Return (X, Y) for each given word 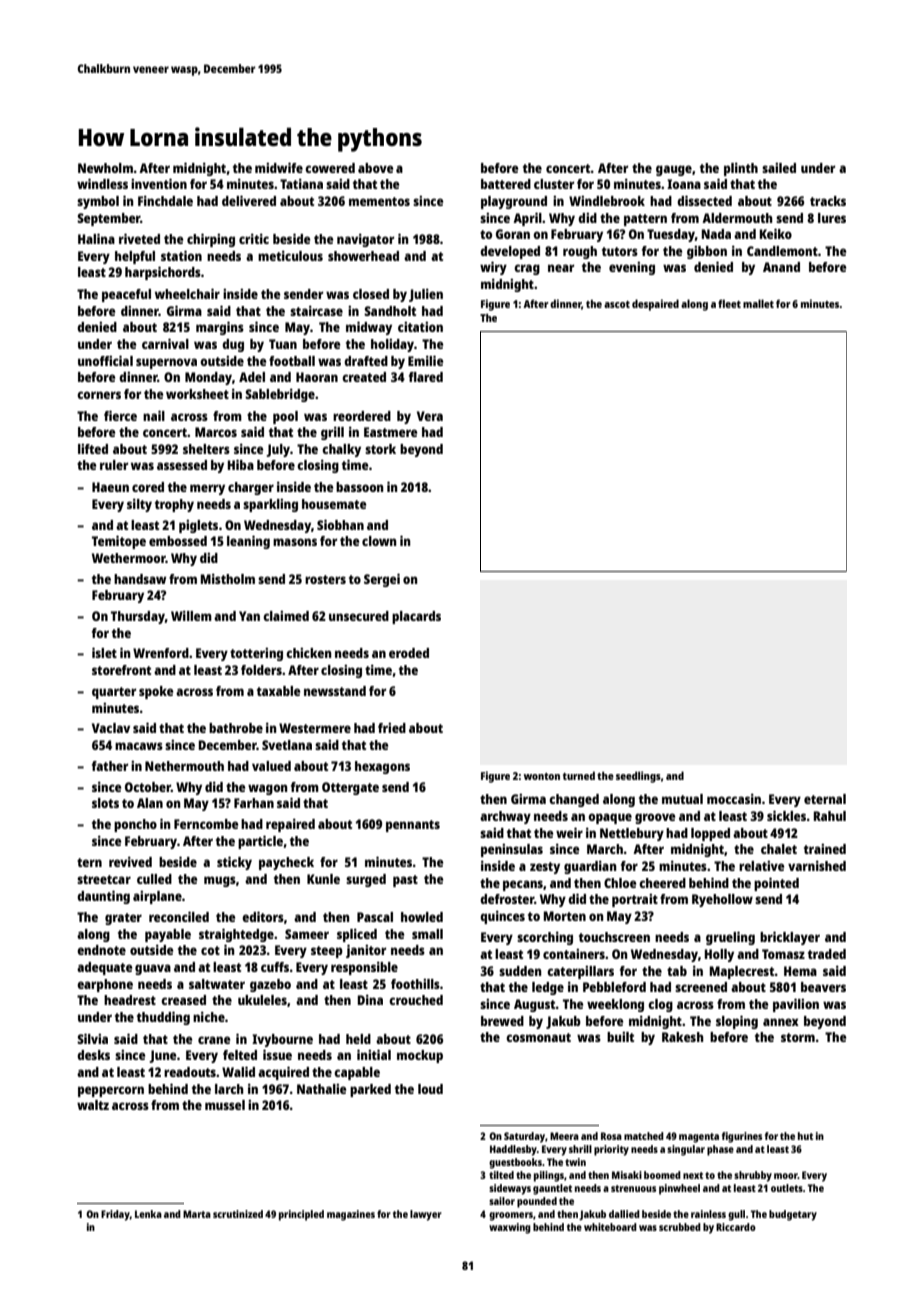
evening (632, 268)
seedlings (638, 777)
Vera (430, 416)
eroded (409, 653)
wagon (268, 789)
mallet (758, 303)
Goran (513, 234)
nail (154, 415)
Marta (197, 1214)
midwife (279, 167)
